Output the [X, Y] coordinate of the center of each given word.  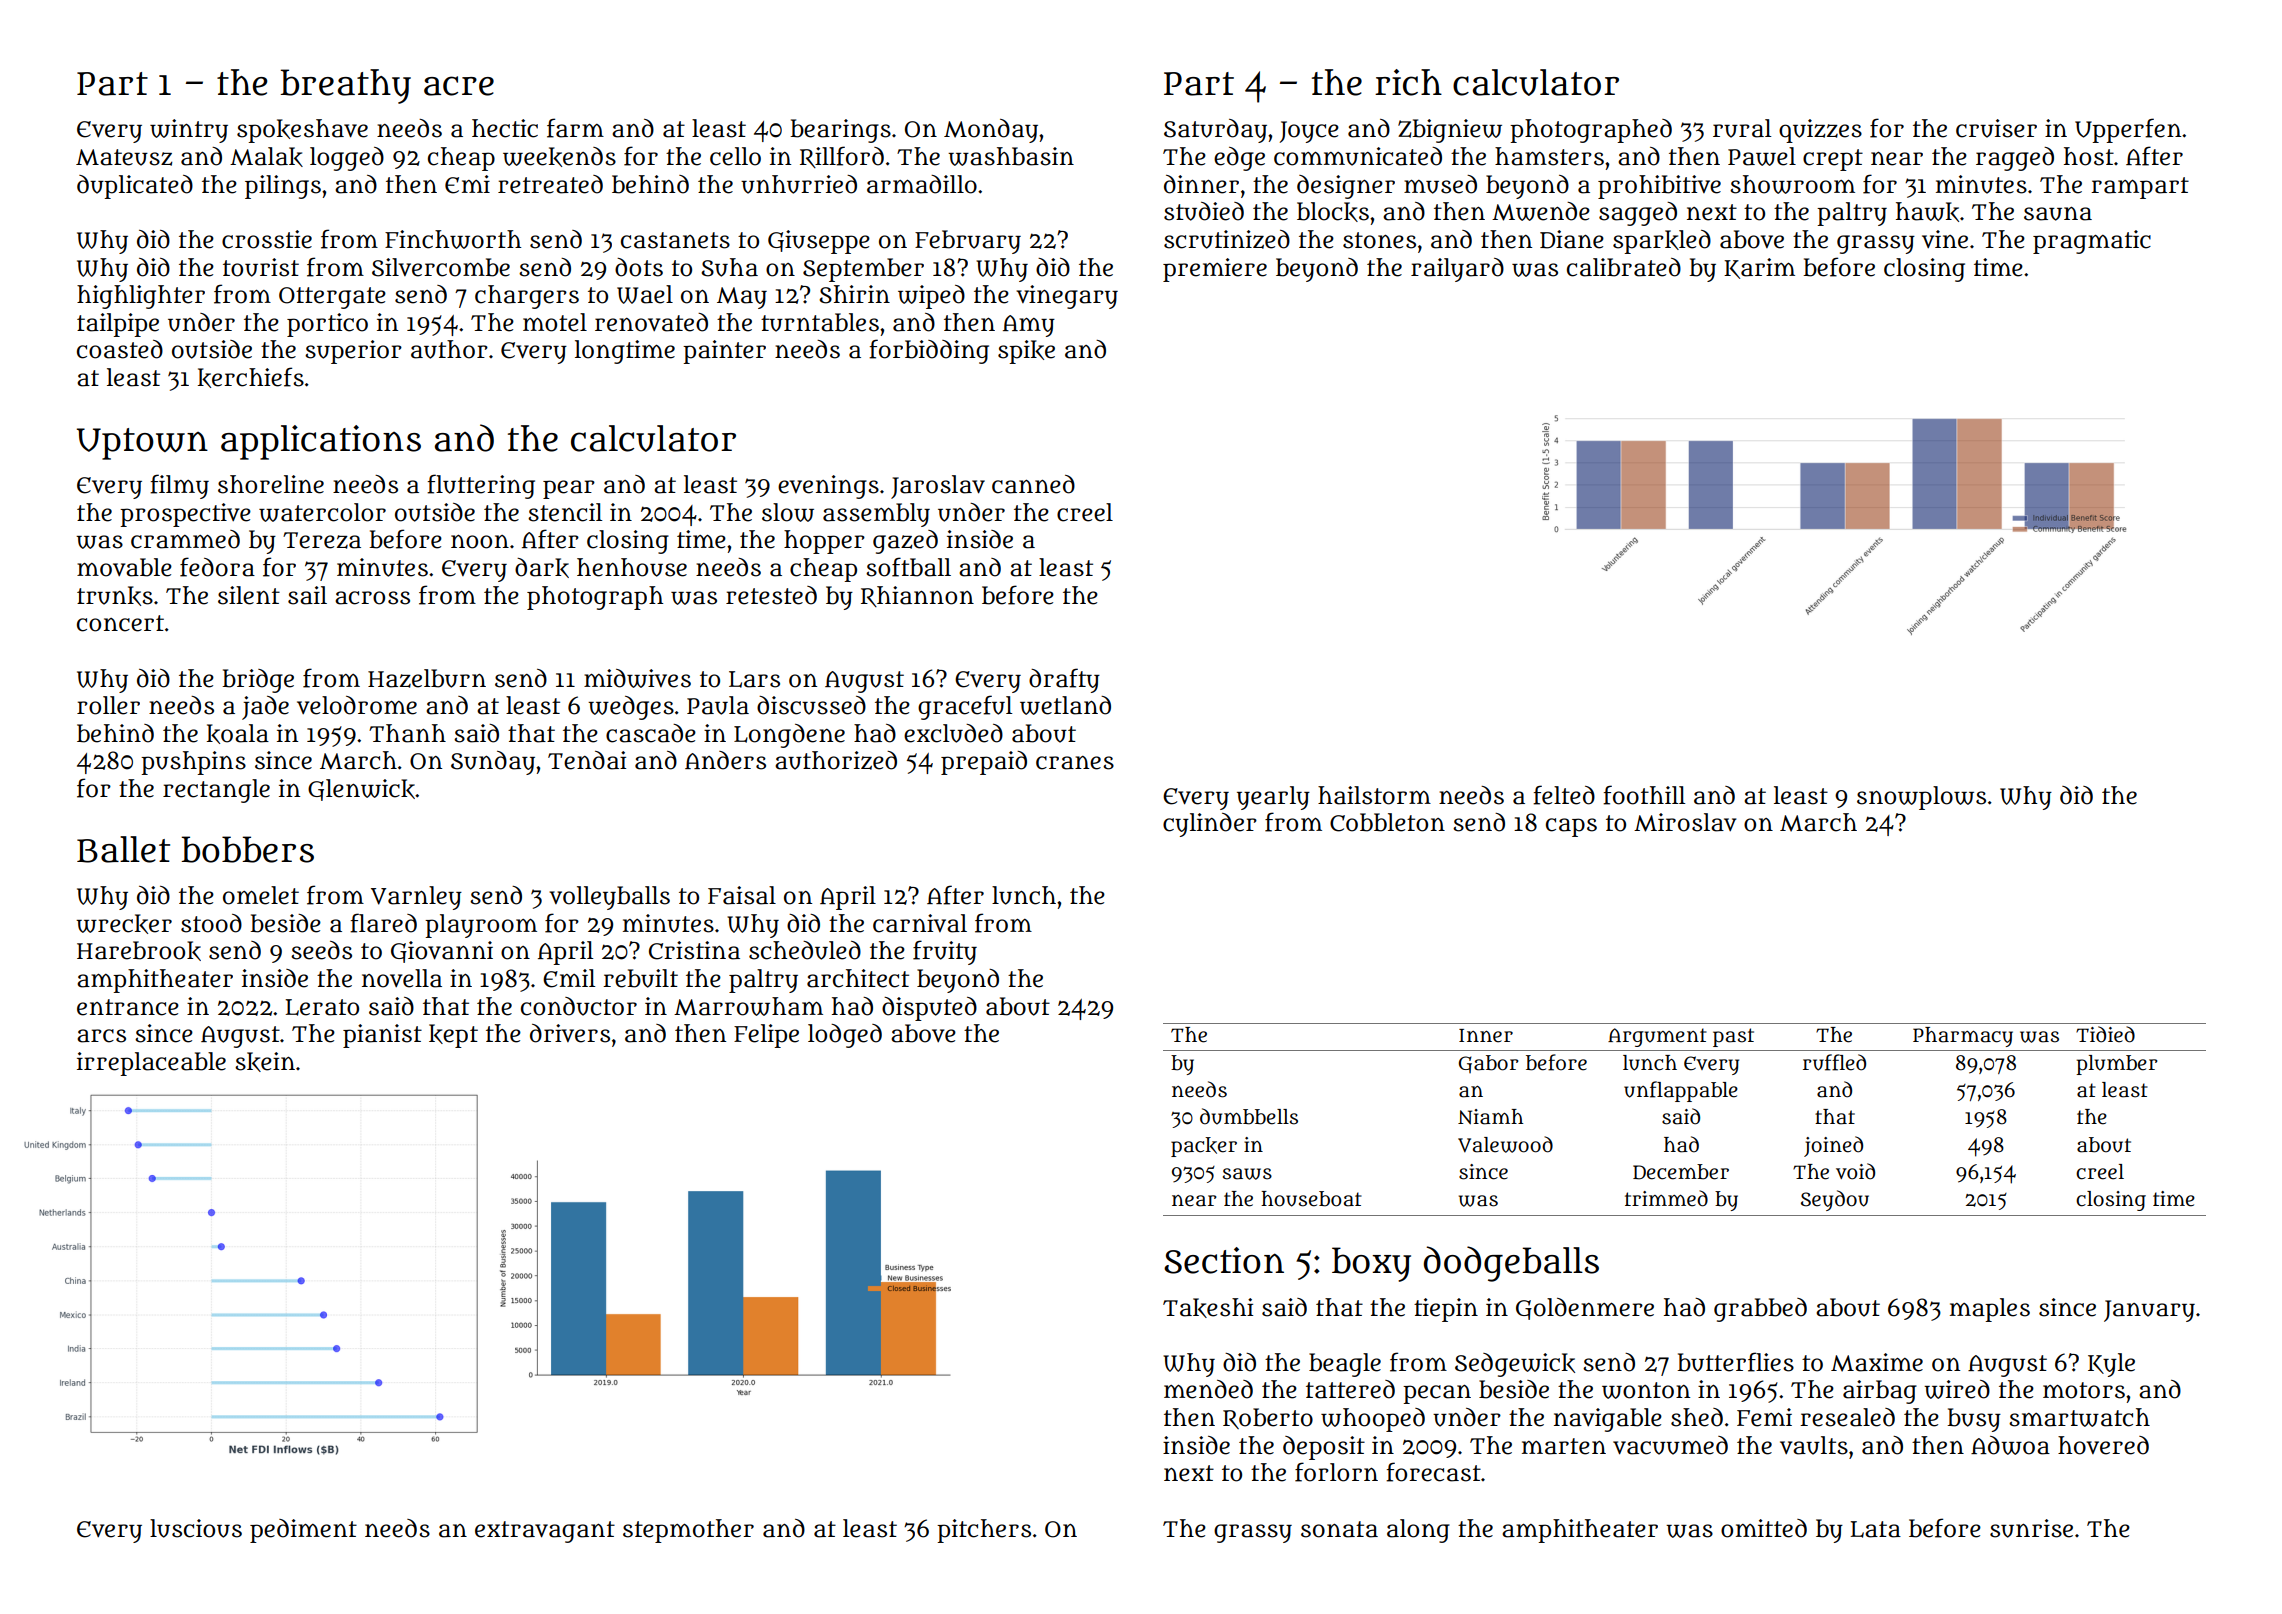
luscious [196, 1528]
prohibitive [1659, 187]
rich [1408, 82]
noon [480, 542]
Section [1224, 1260]
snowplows [1921, 798]
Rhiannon [917, 596]
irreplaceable [151, 1064]
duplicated [135, 187]
